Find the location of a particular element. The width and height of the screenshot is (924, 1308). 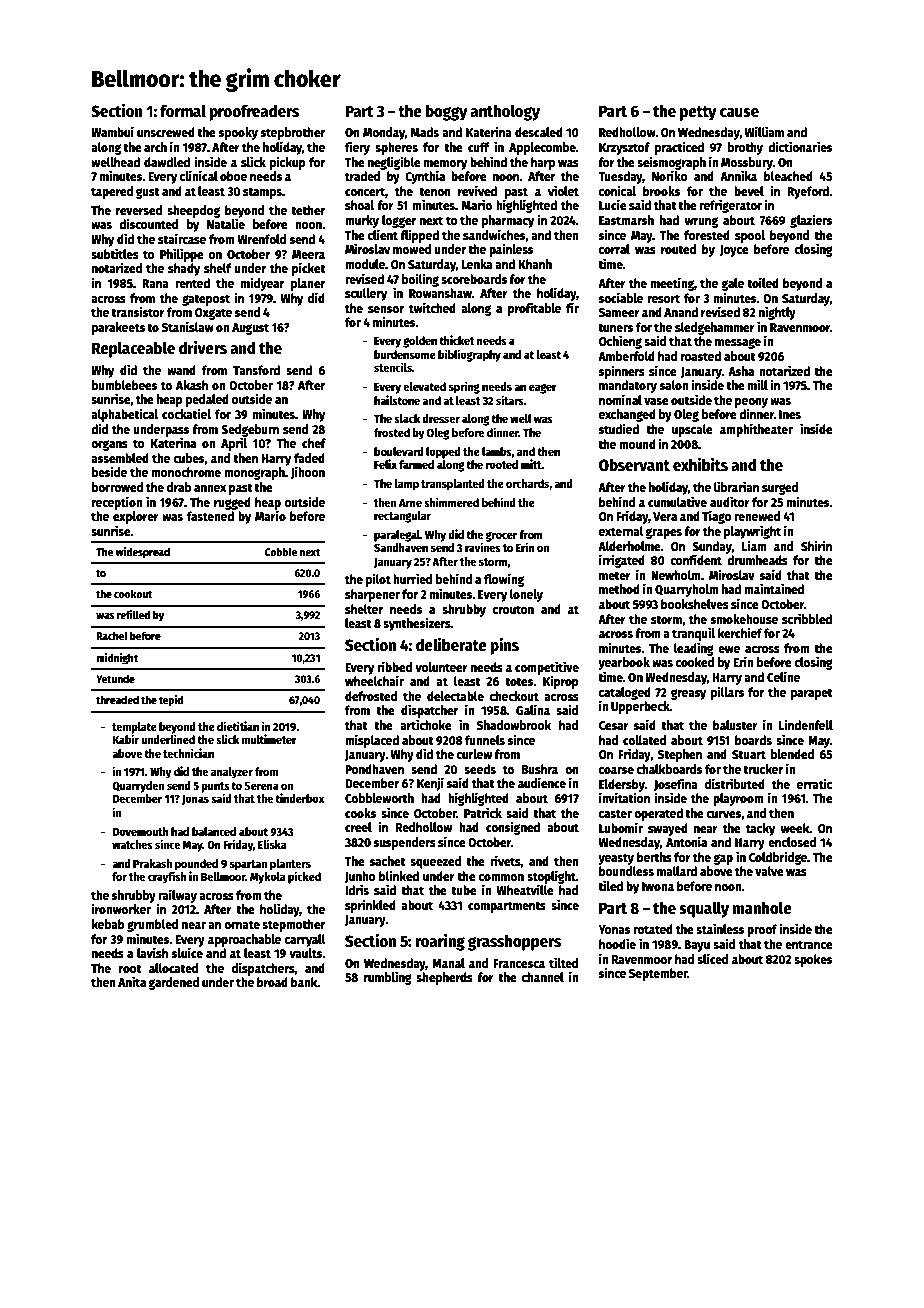

exhibits is located at coordinates (700, 464).
